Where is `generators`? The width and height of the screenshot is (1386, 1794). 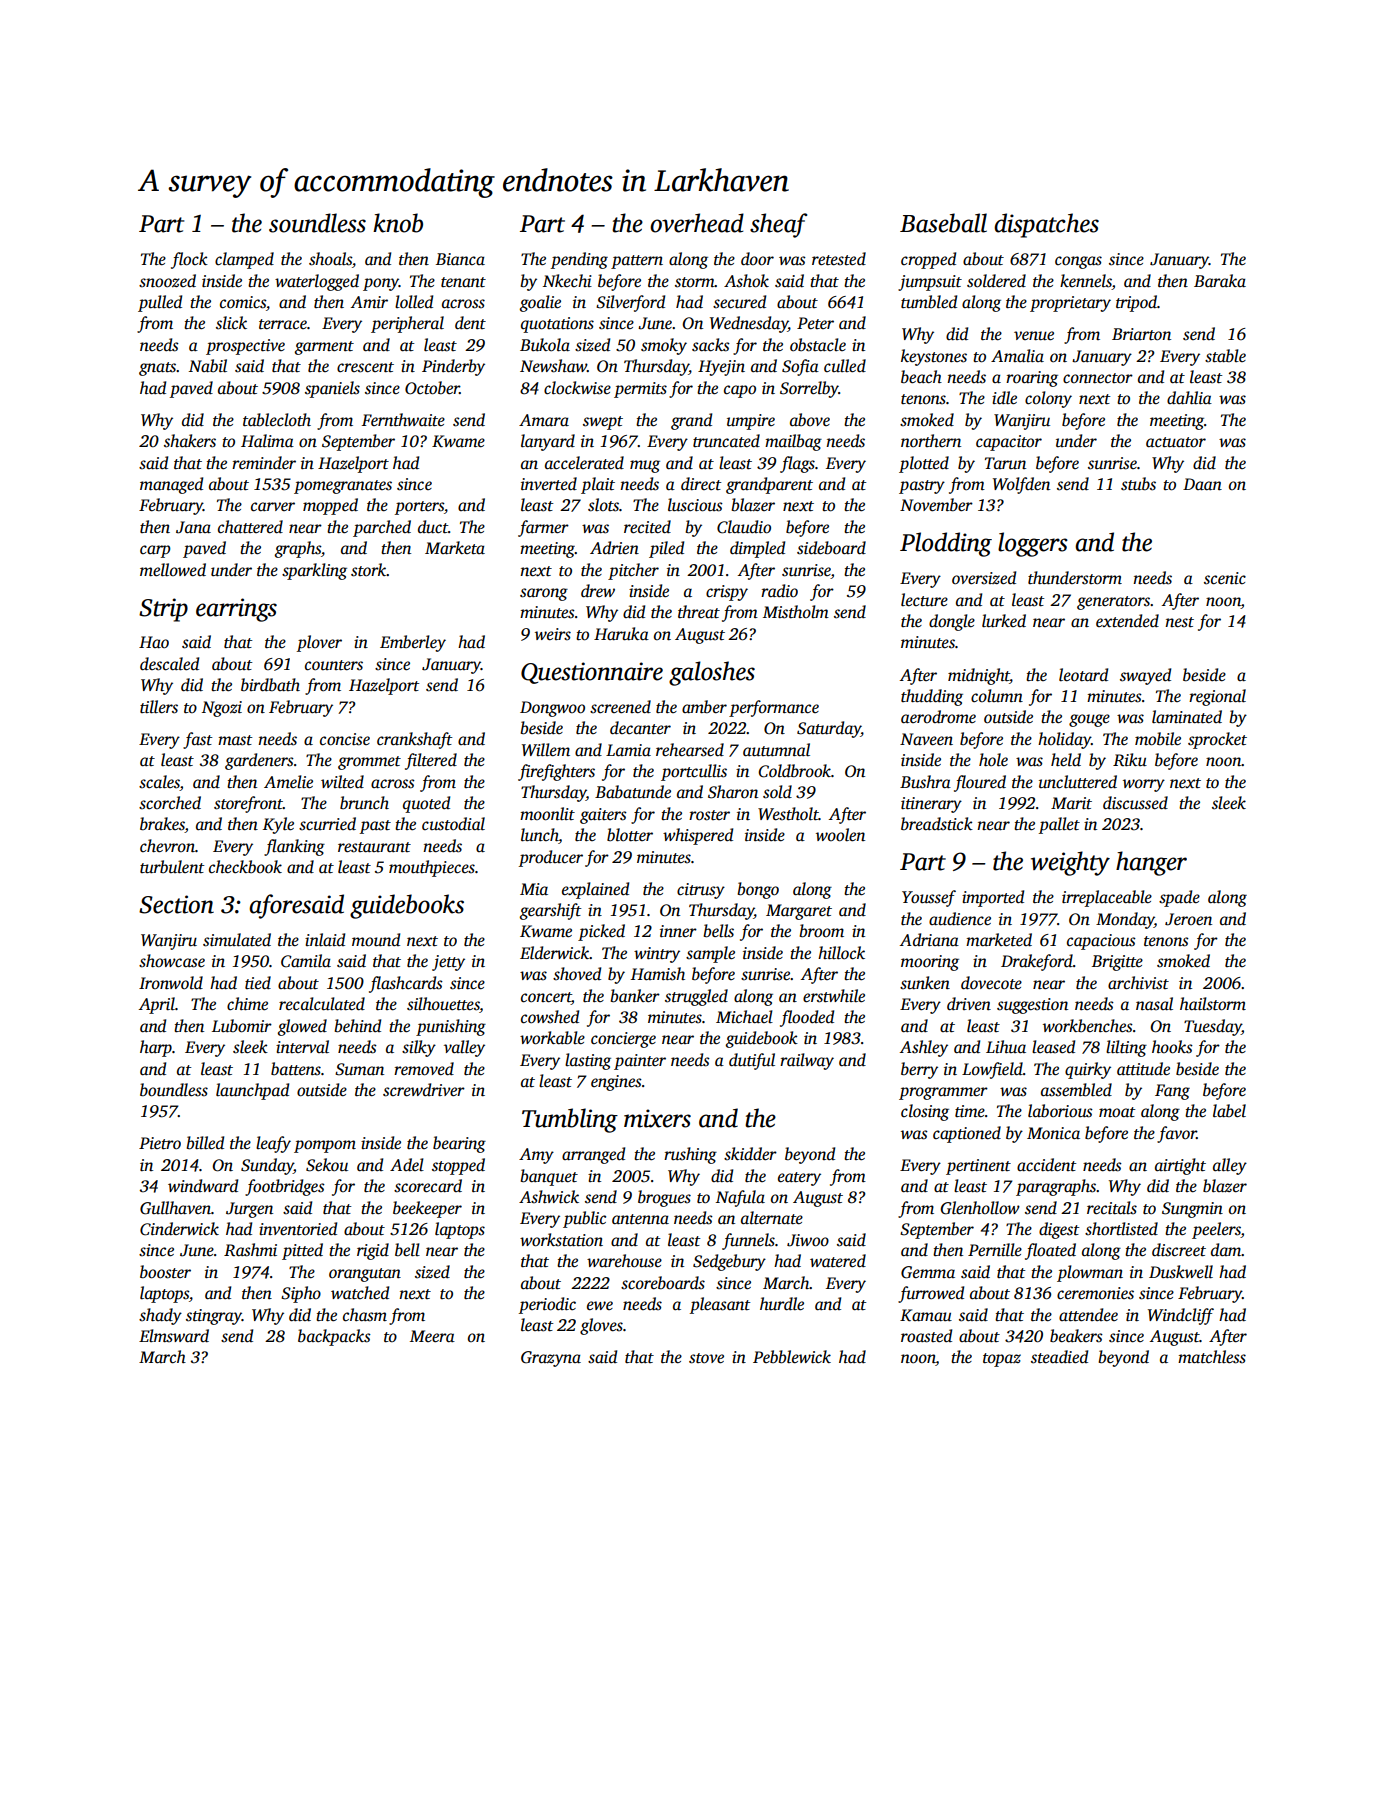
generators is located at coordinates (1114, 603).
